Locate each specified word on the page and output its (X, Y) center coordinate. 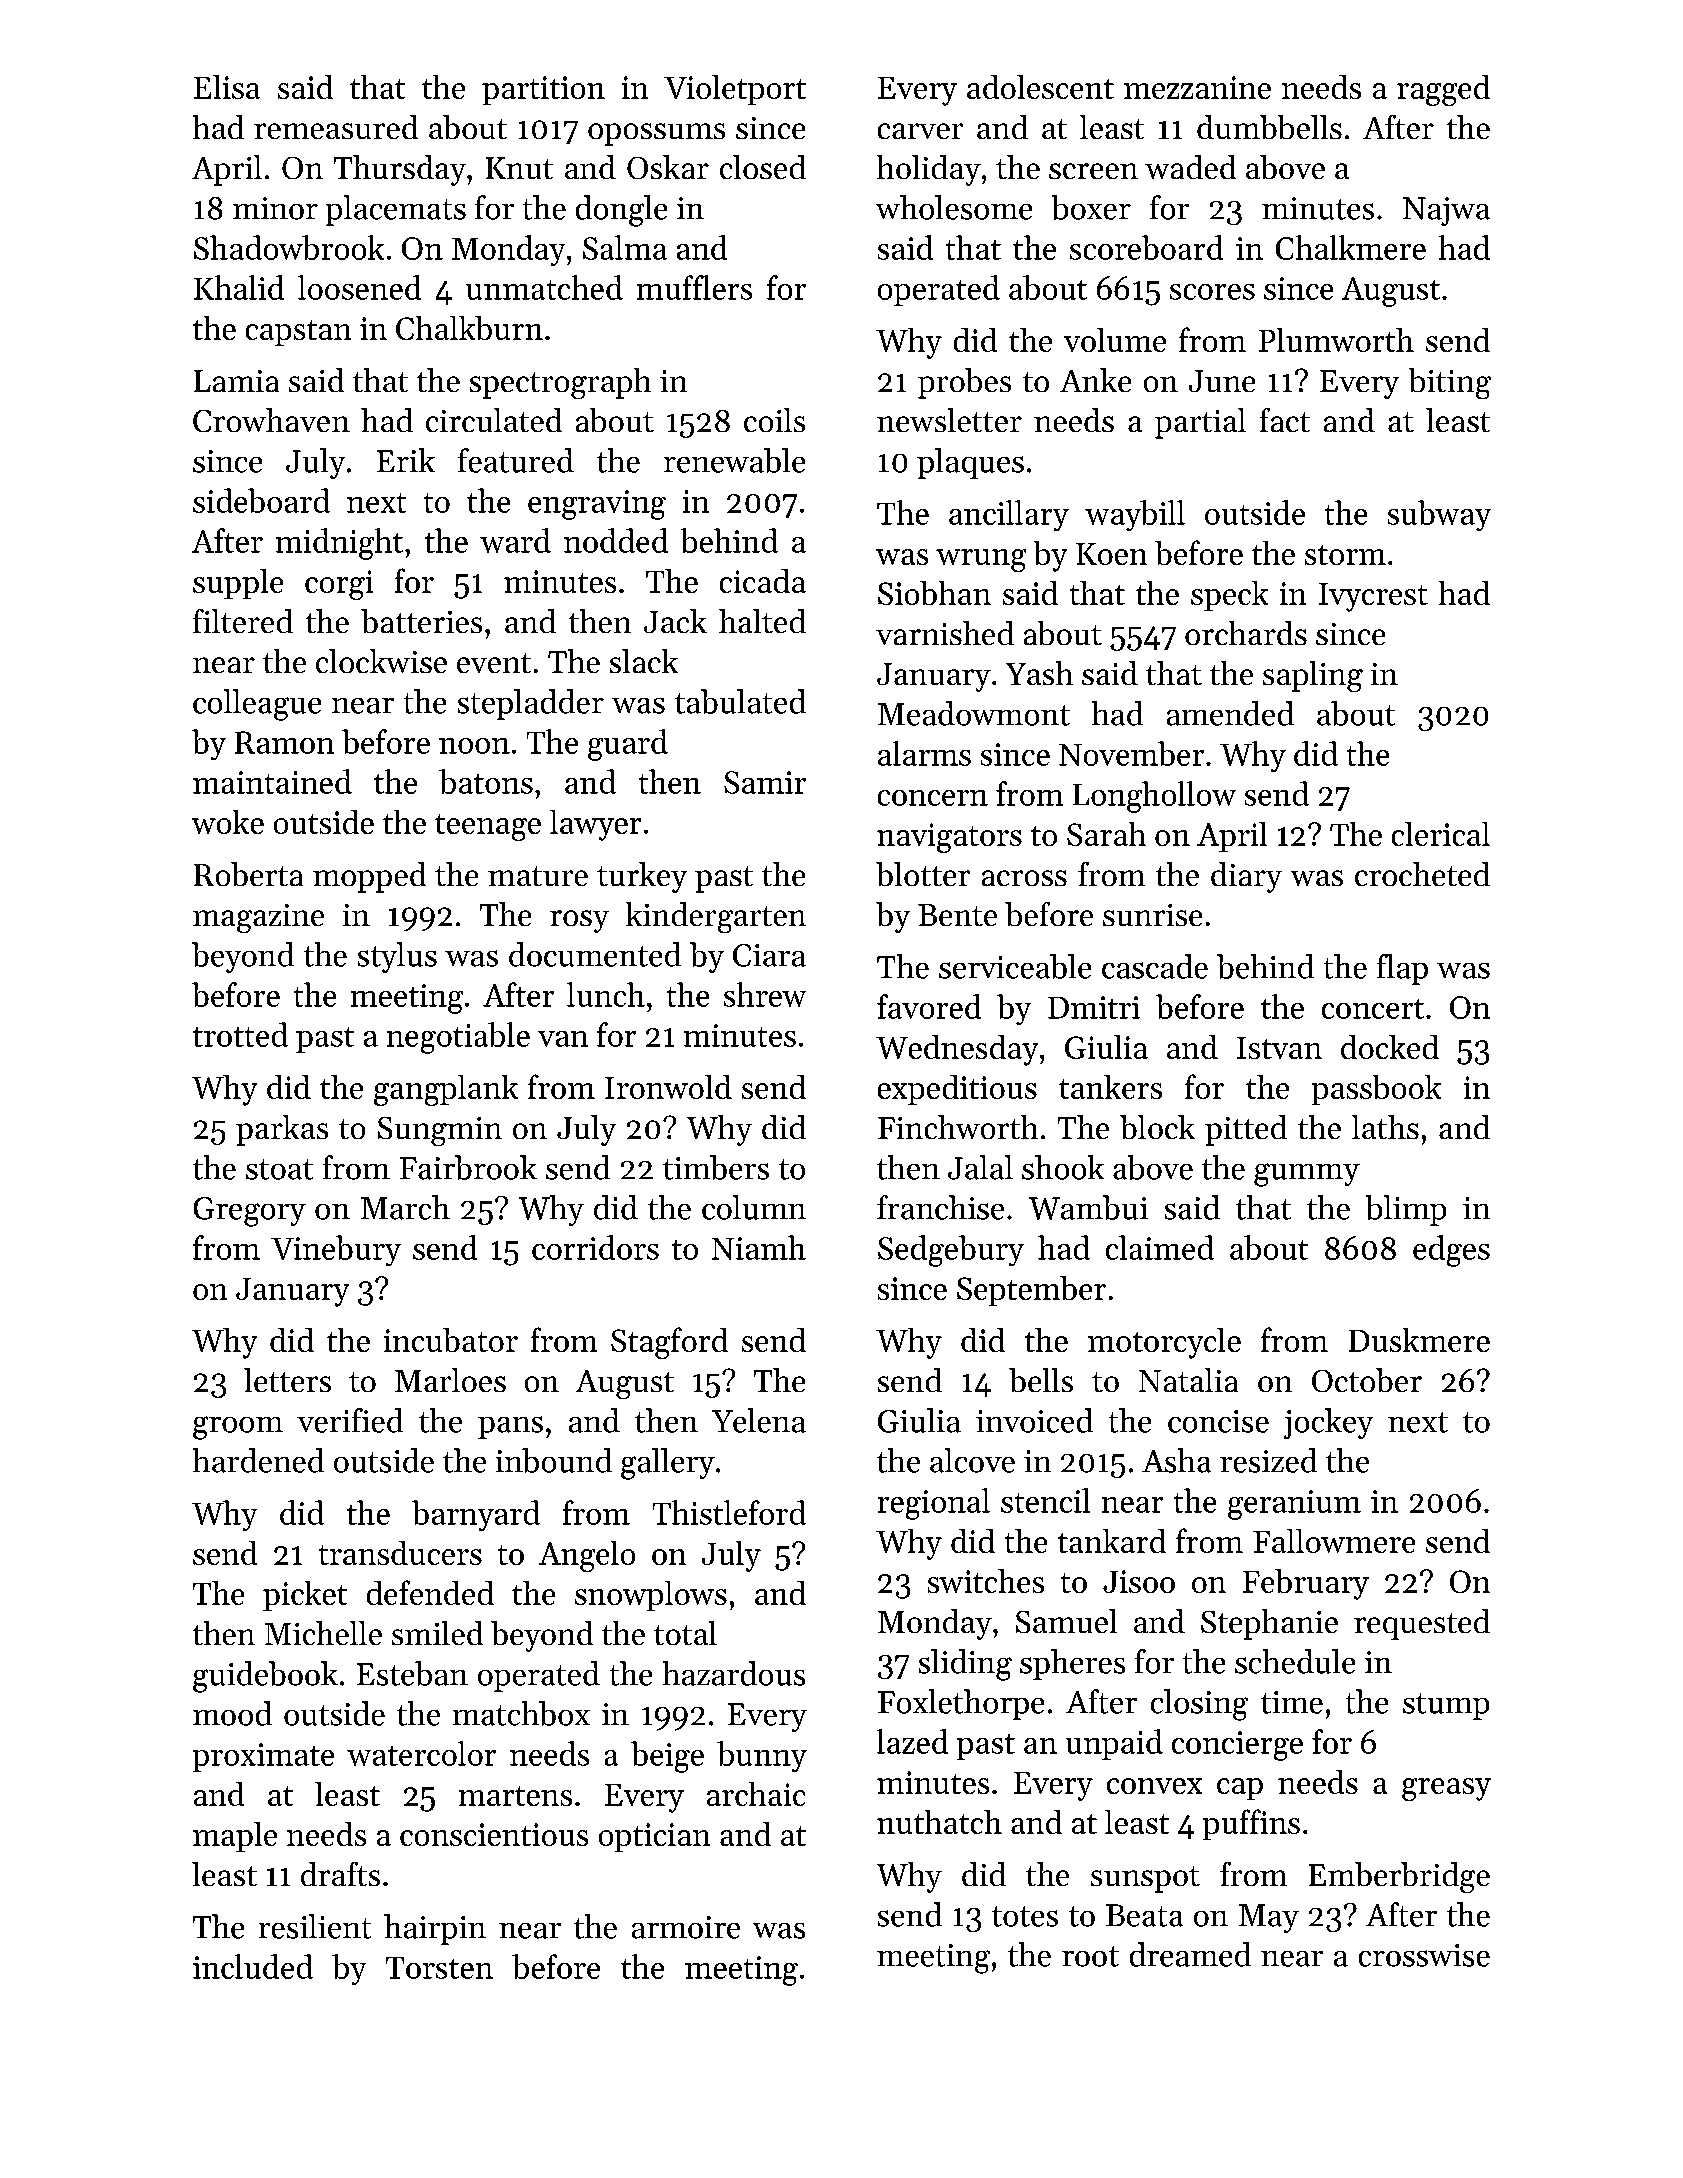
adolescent (1040, 87)
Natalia (1188, 1380)
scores (1212, 292)
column (754, 1207)
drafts (340, 1874)
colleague (257, 705)
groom (238, 1428)
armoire (686, 1927)
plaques (970, 463)
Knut (519, 168)
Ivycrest (1373, 597)
